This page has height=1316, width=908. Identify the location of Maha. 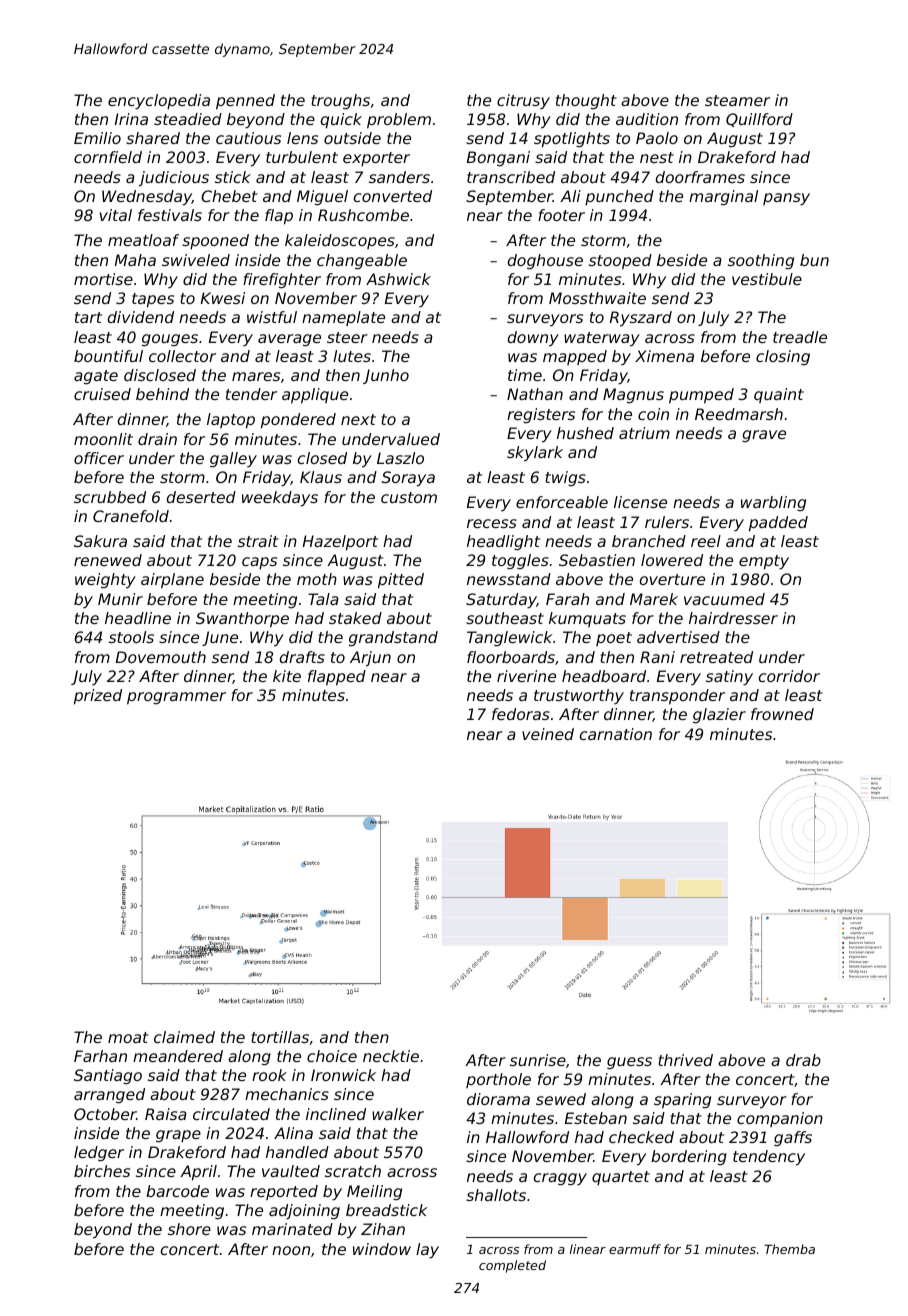
(135, 260).
